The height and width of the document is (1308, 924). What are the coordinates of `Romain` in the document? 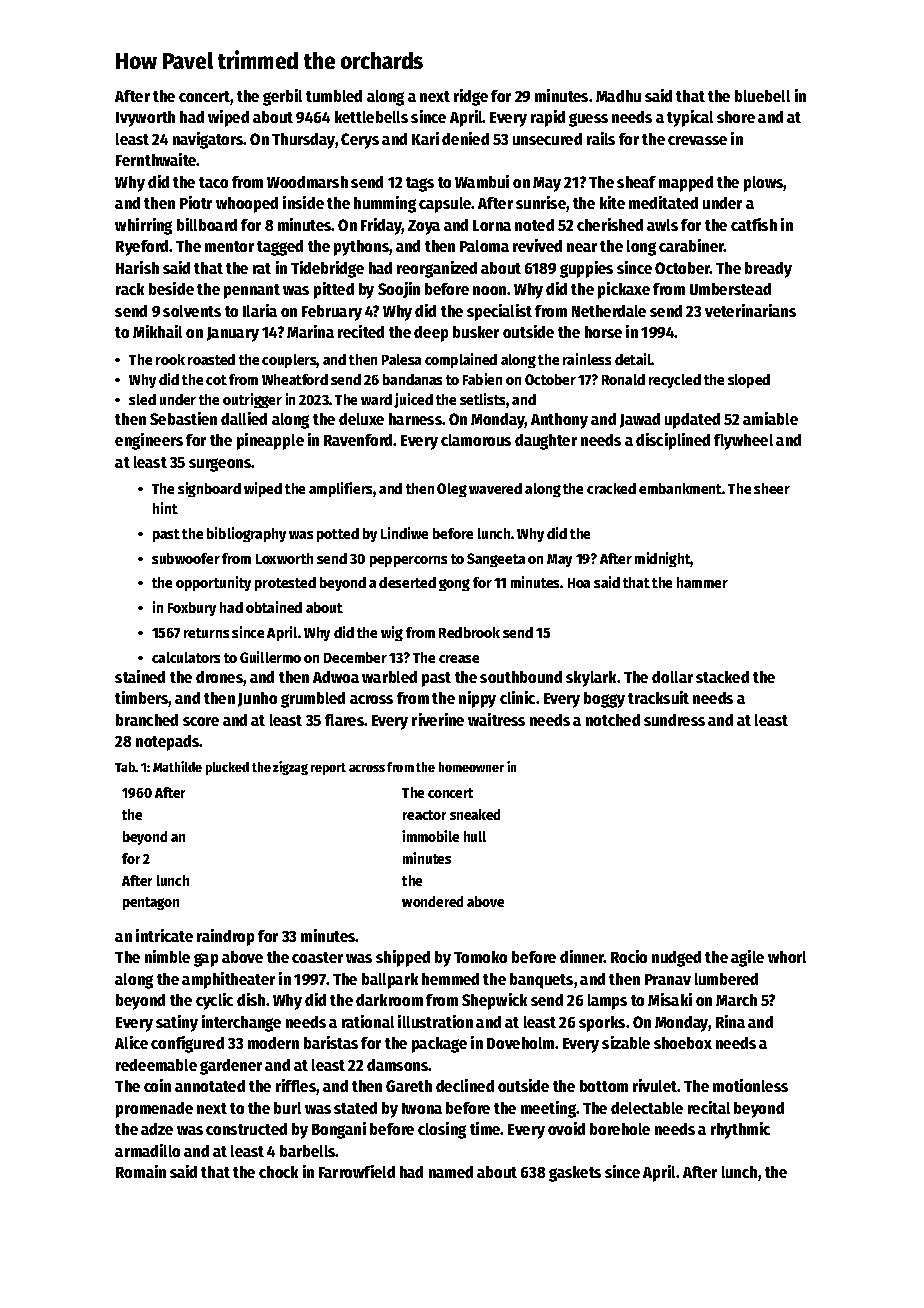 It's located at (141, 1171).
